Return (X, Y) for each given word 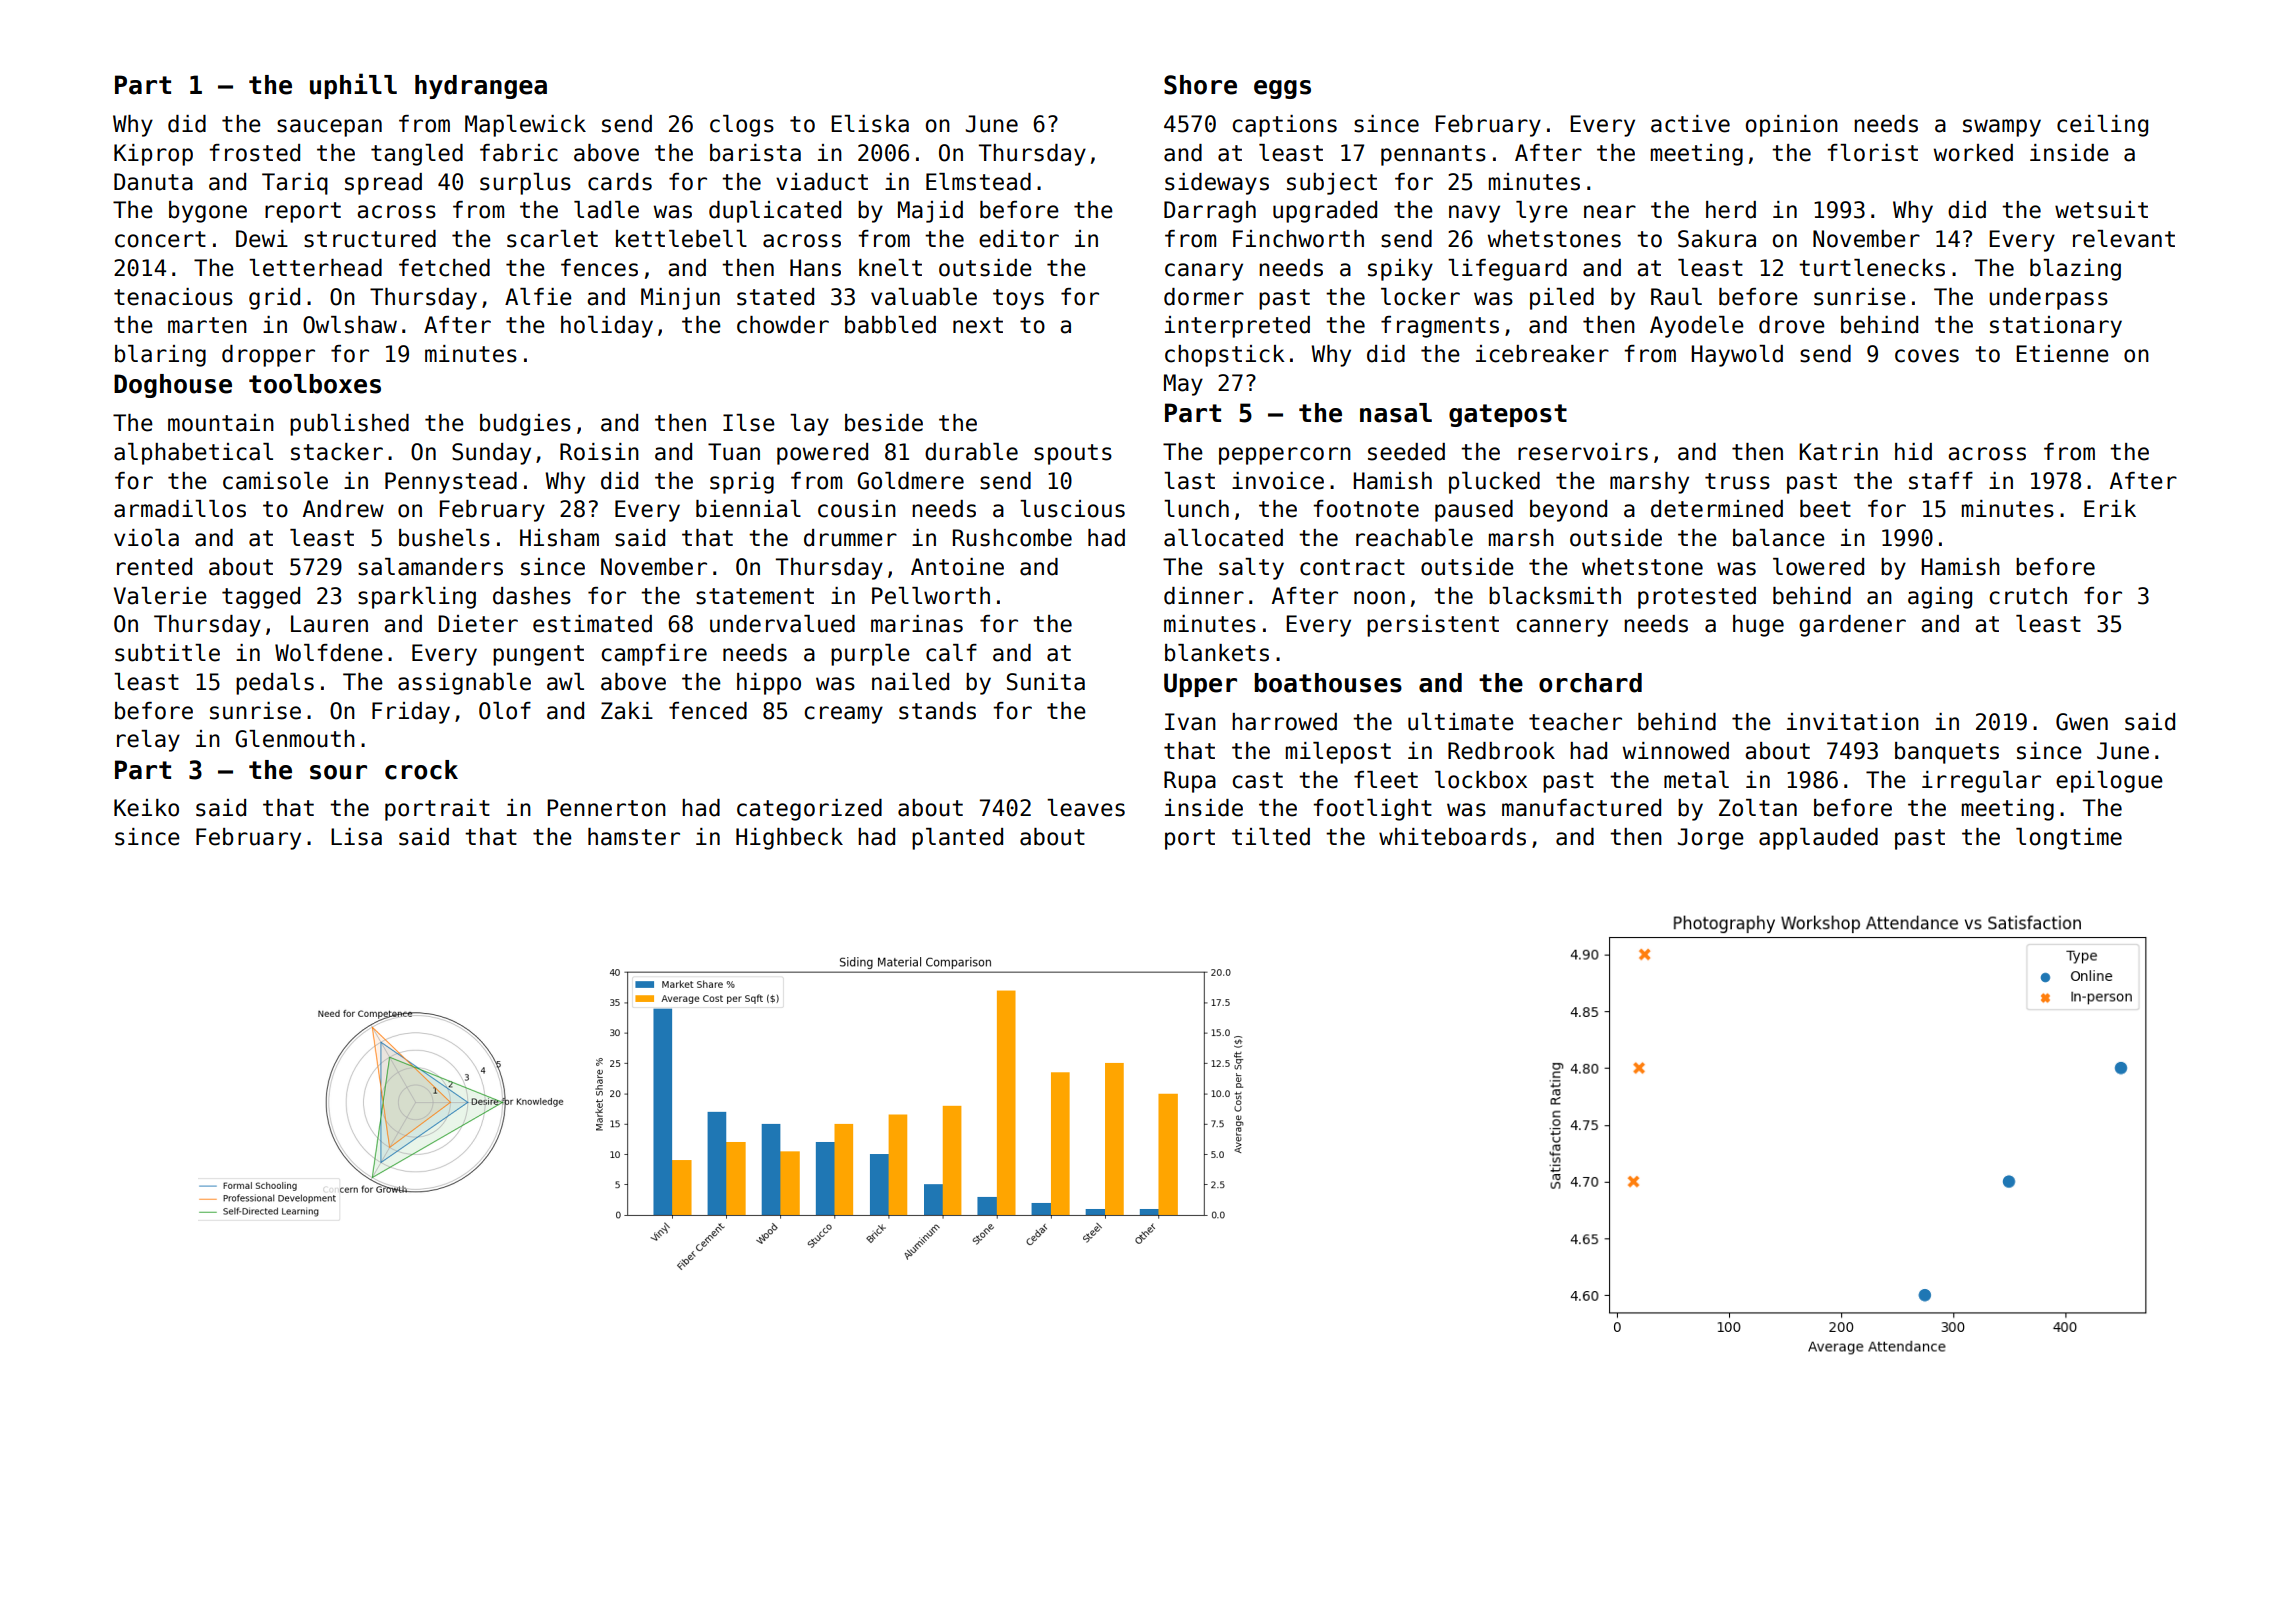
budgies (525, 425)
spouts (1073, 454)
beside (884, 423)
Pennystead (451, 483)
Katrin (1838, 452)
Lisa (356, 837)
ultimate (1461, 722)
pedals (275, 684)
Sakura (1717, 239)
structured (370, 239)
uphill (353, 86)
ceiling (2102, 126)
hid (1913, 452)
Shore (1200, 85)
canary (1204, 272)
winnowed (1676, 751)
